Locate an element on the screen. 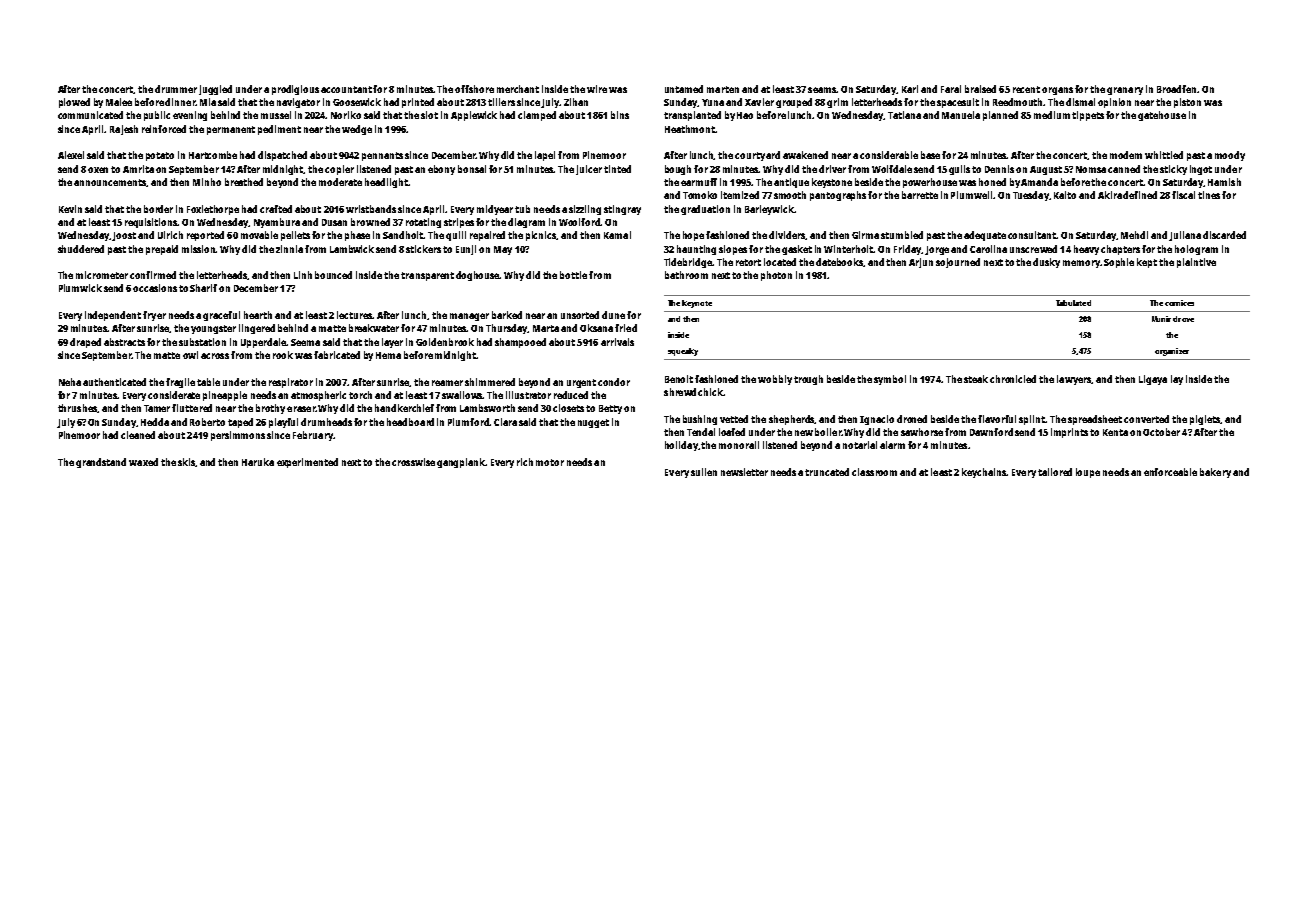  drummer is located at coordinates (176, 89).
